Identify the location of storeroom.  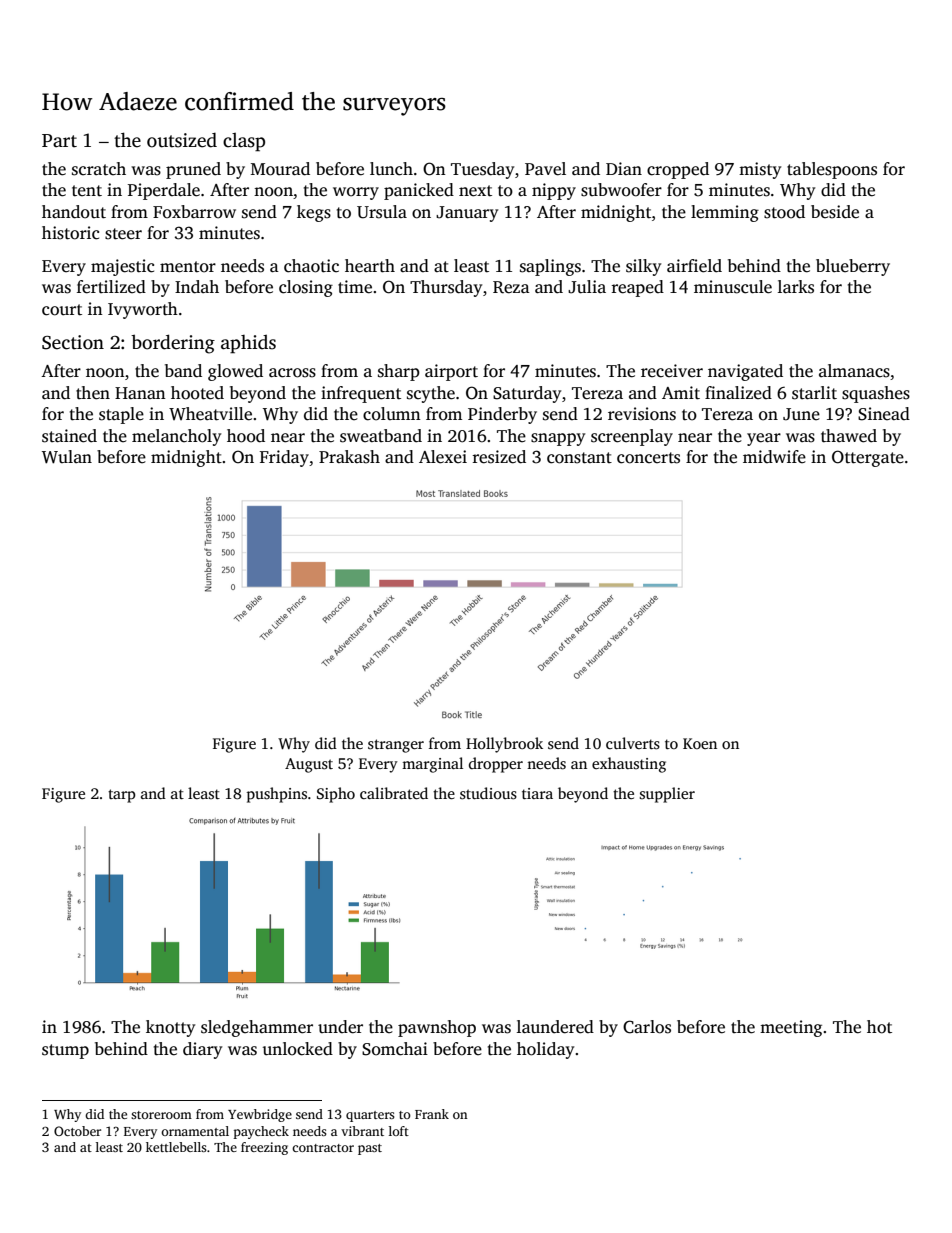
(161, 1115).
